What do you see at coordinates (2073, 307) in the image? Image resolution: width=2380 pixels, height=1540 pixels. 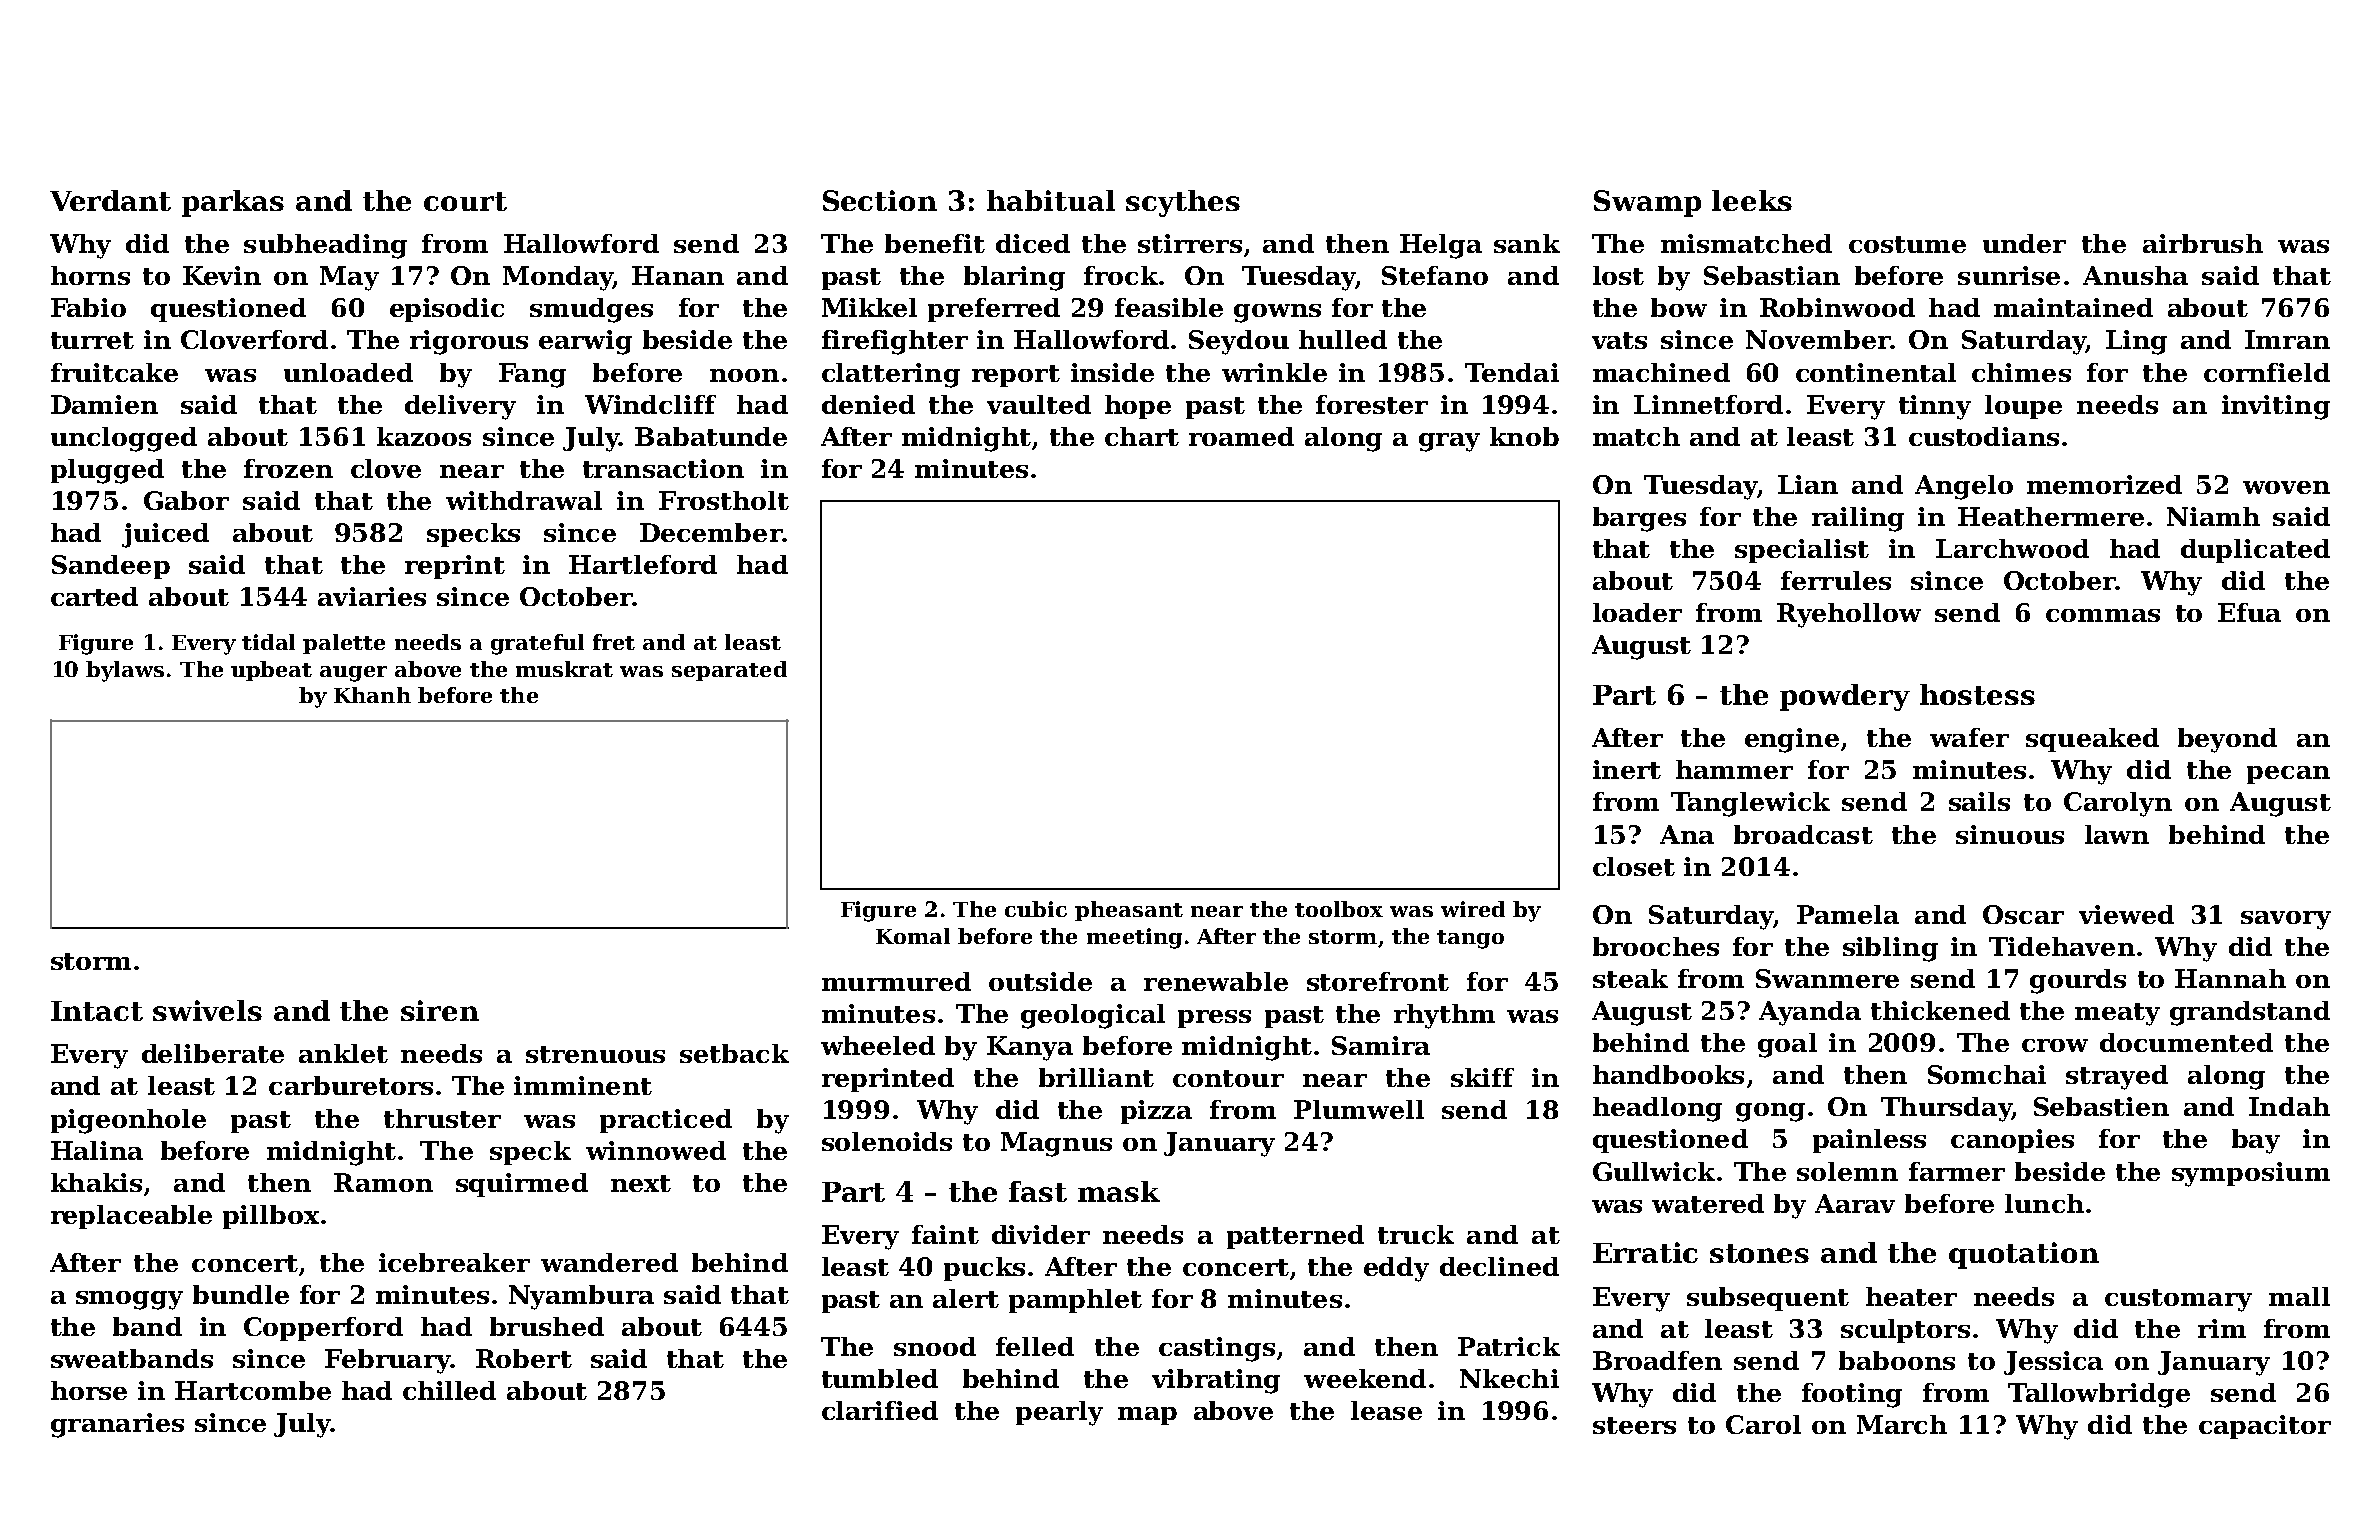 I see `maintained` at bounding box center [2073, 307].
